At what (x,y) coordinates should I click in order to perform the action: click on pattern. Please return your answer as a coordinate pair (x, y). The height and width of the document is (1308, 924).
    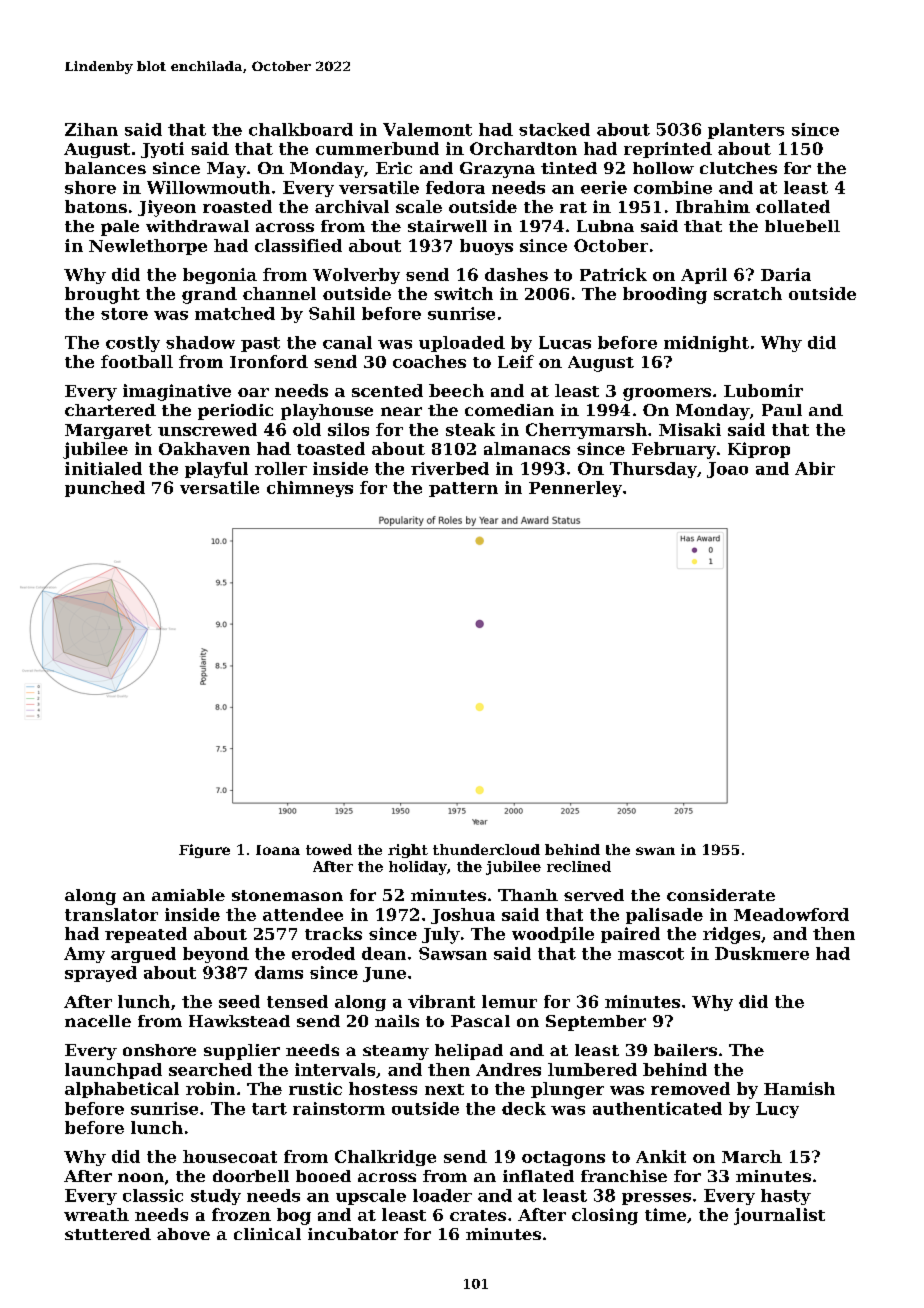
    Looking at the image, I should click on (463, 489).
